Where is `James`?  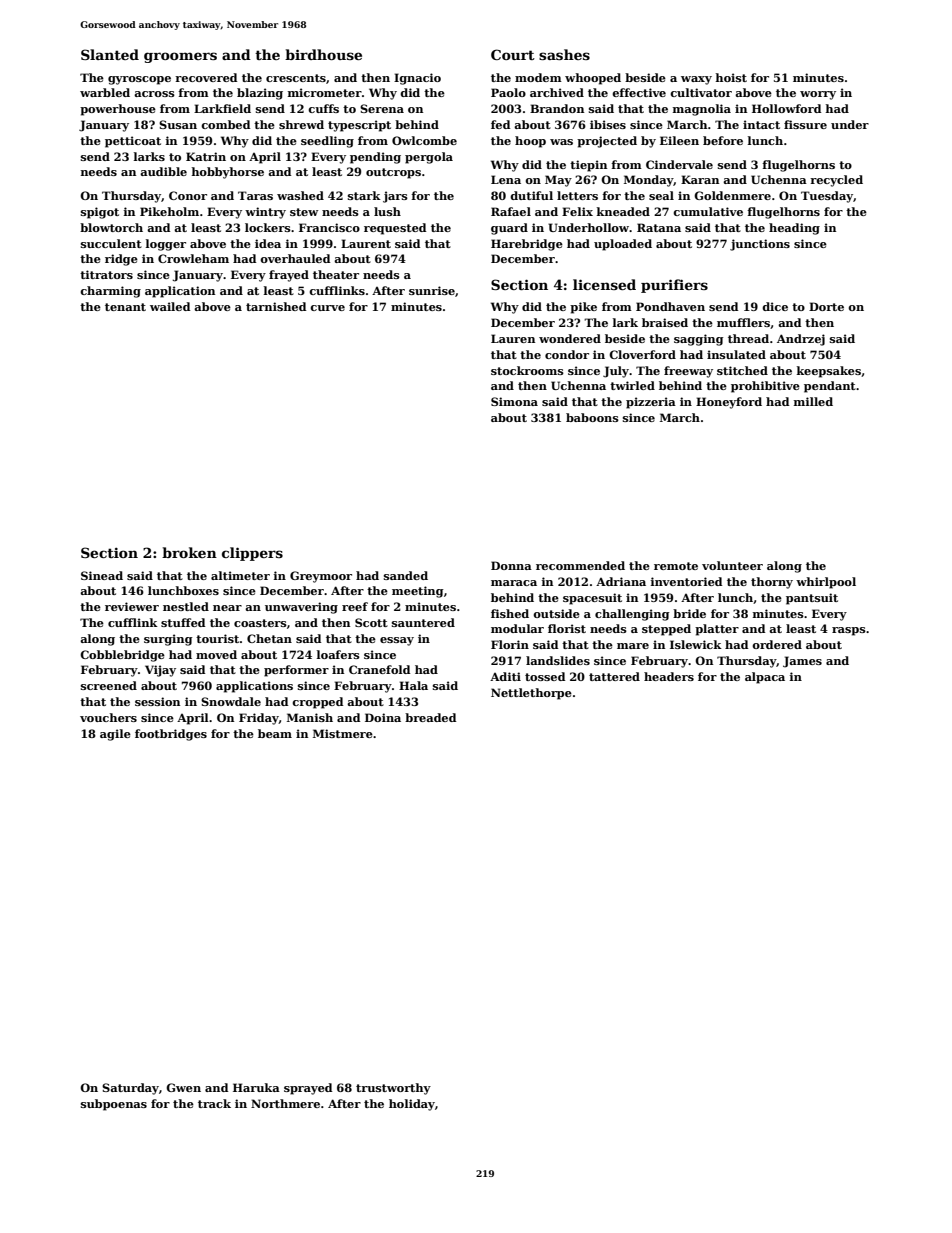
James is located at coordinates (802, 662).
